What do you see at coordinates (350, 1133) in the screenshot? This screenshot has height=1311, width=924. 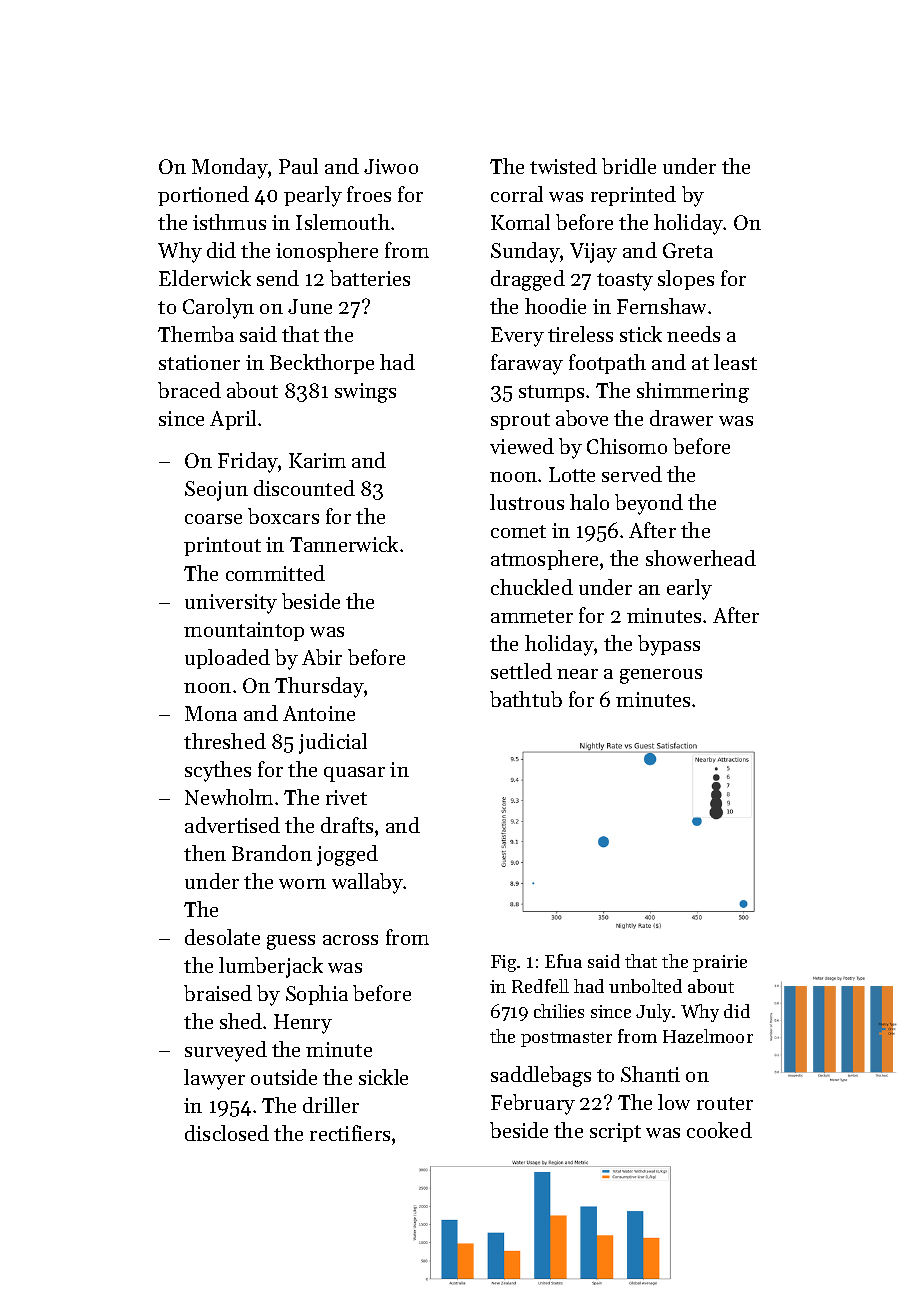 I see `rectifiers` at bounding box center [350, 1133].
